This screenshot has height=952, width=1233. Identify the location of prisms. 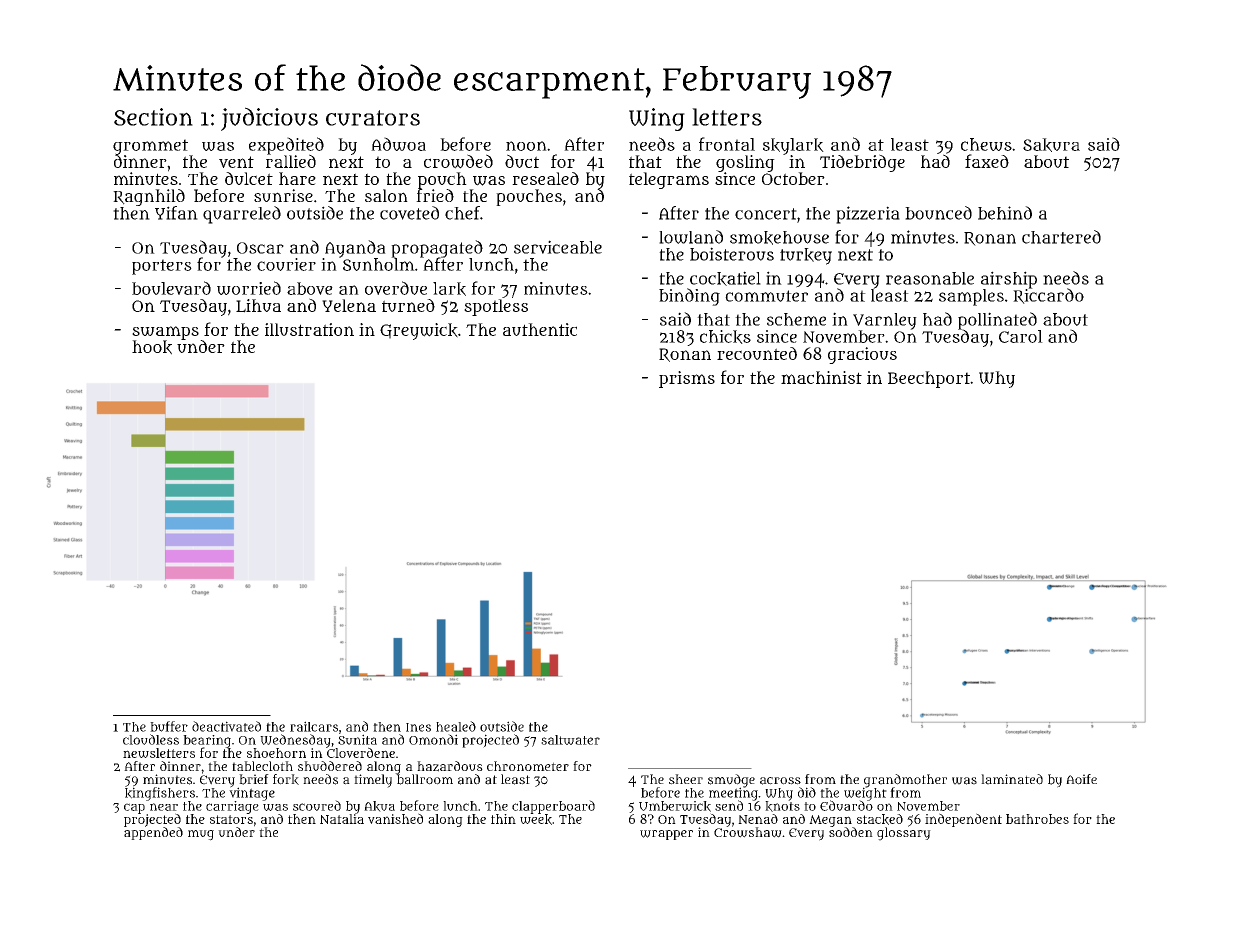
(687, 379).
